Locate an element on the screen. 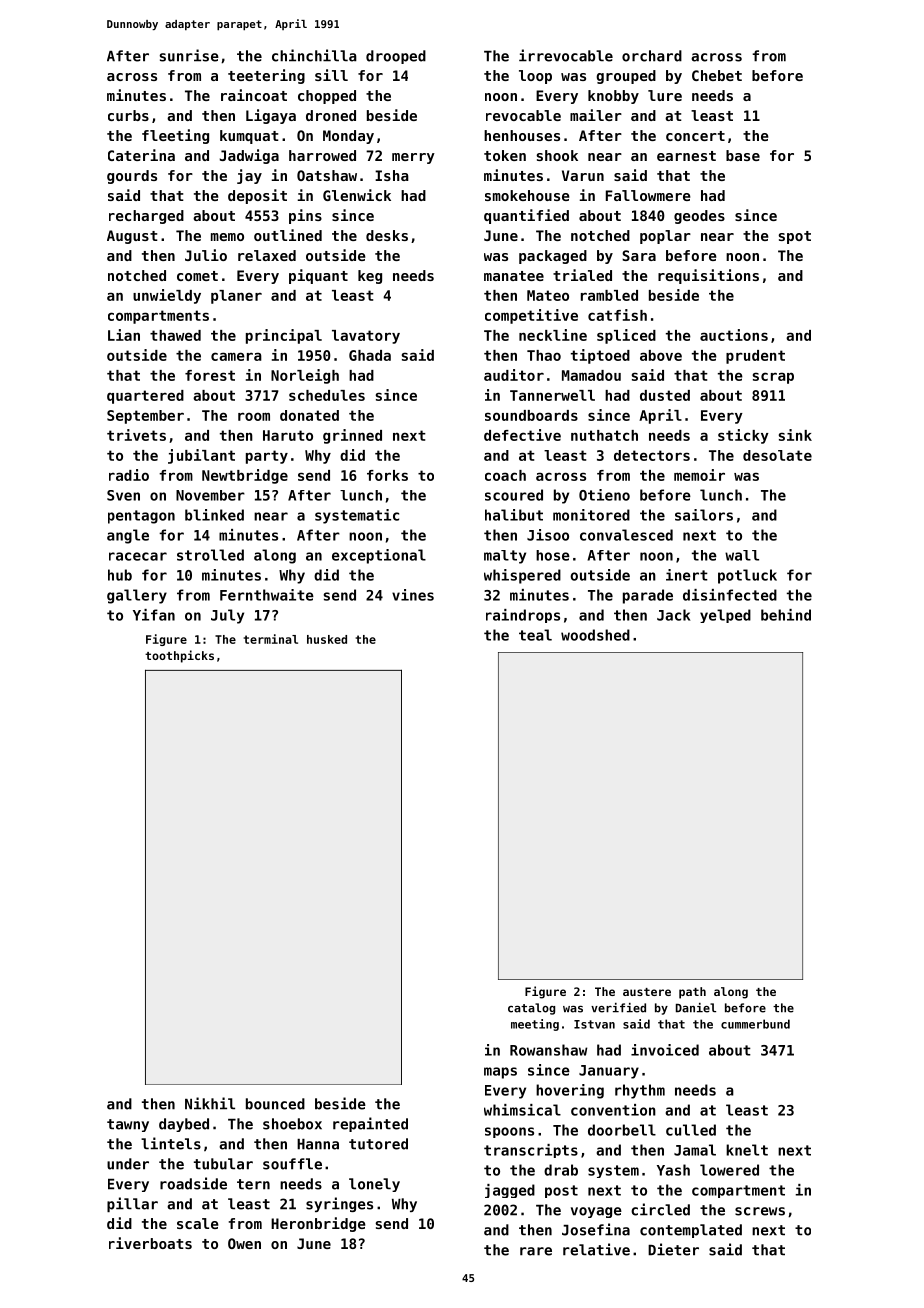 This screenshot has width=924, height=1308. Dieter is located at coordinates (673, 1249).
